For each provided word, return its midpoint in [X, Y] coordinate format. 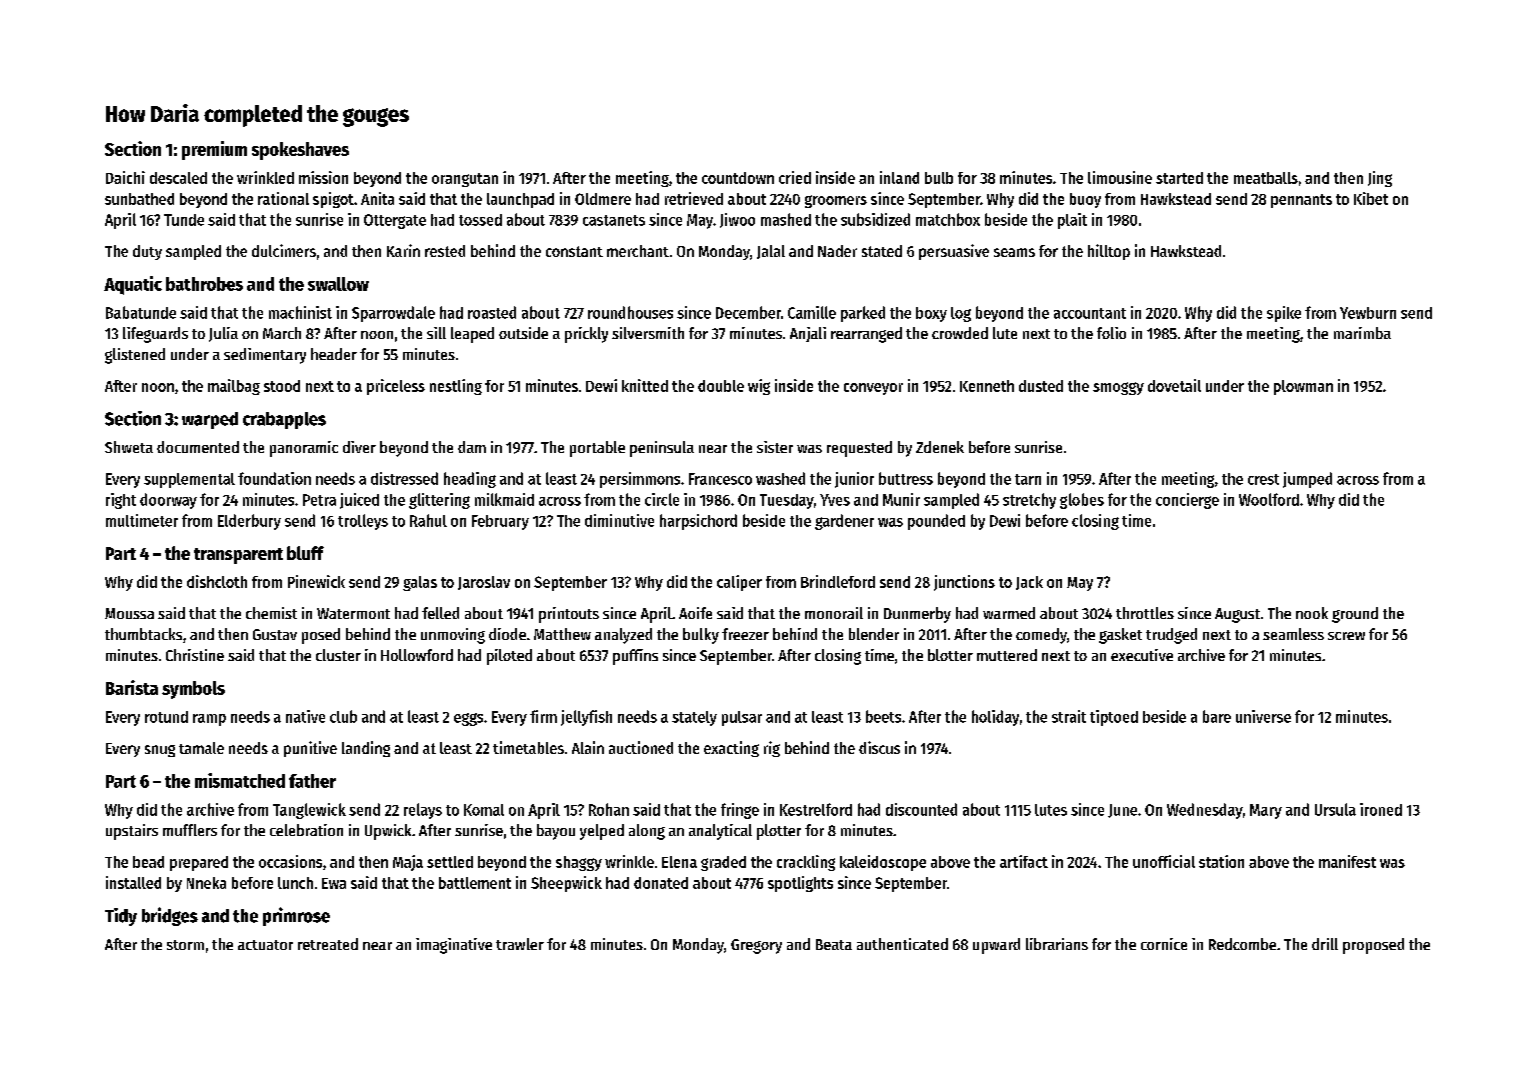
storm [185, 945]
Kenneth [987, 386]
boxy [931, 314]
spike [1284, 314]
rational [283, 198]
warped [210, 420]
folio [1111, 333]
